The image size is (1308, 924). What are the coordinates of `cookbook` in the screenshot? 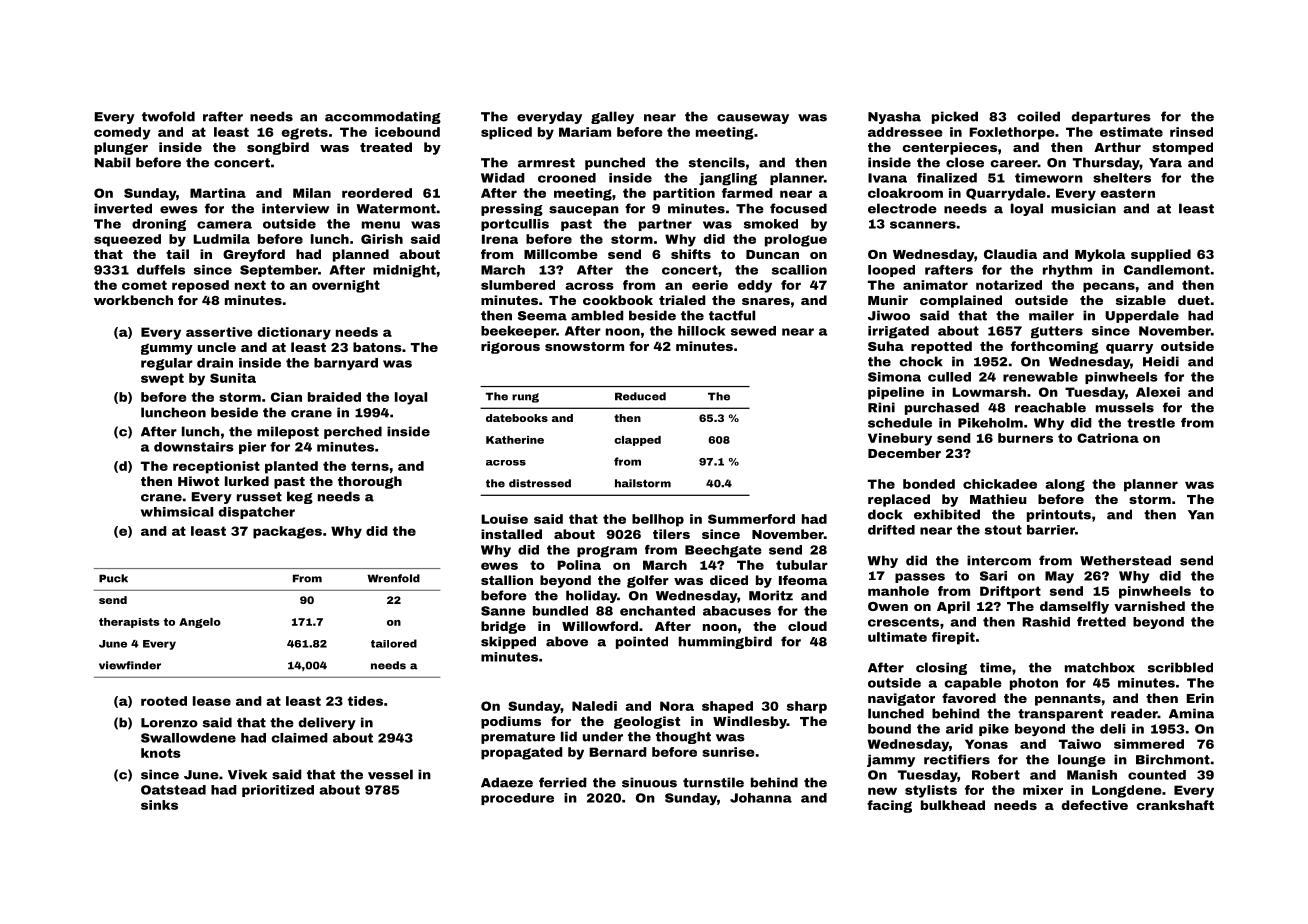 It's located at (618, 300).
